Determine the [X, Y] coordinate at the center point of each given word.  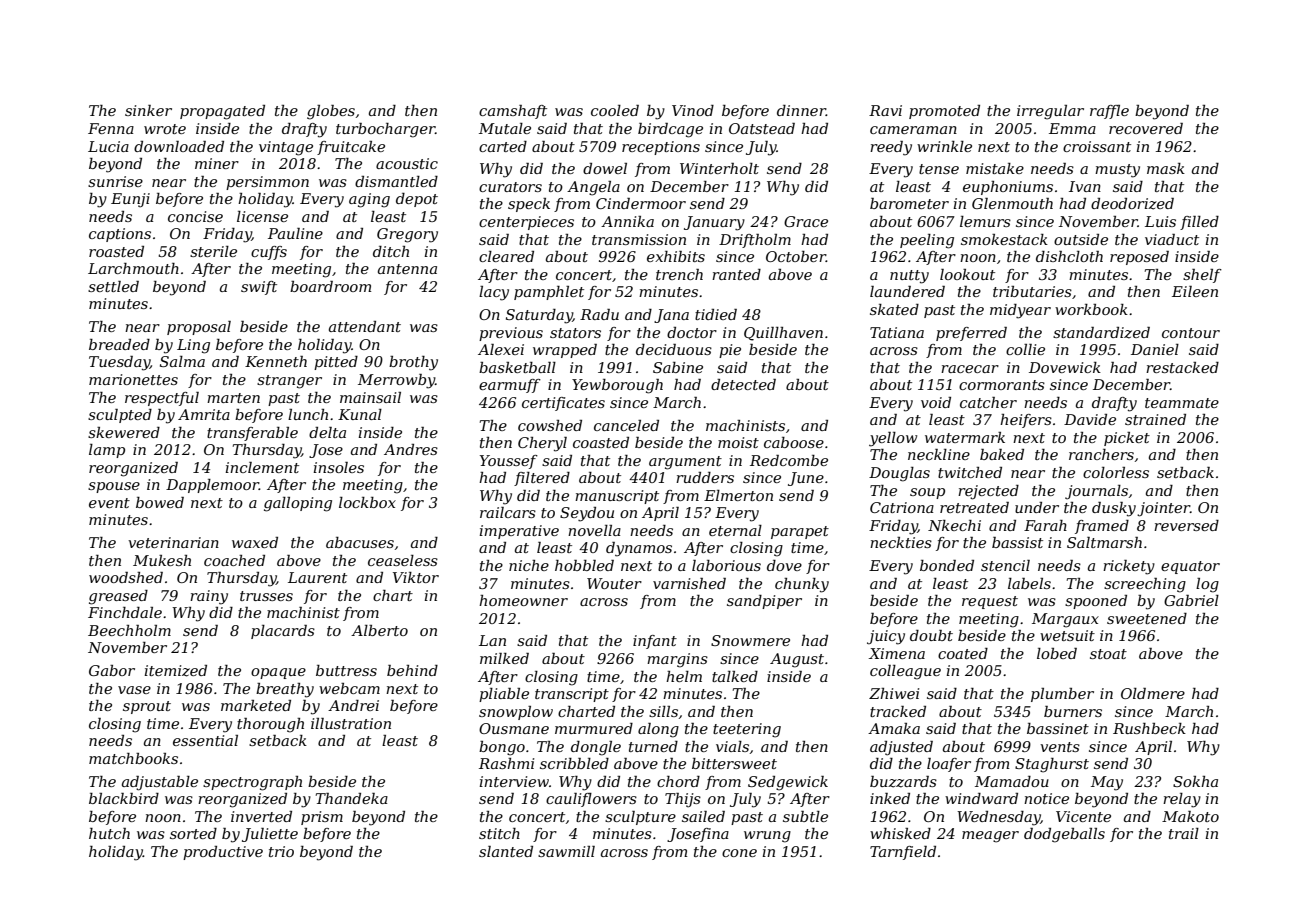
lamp [107, 451]
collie [1025, 349]
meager [990, 837]
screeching [1145, 585]
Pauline [295, 233]
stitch [499, 833]
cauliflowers [591, 800]
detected [743, 384]
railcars [508, 512]
